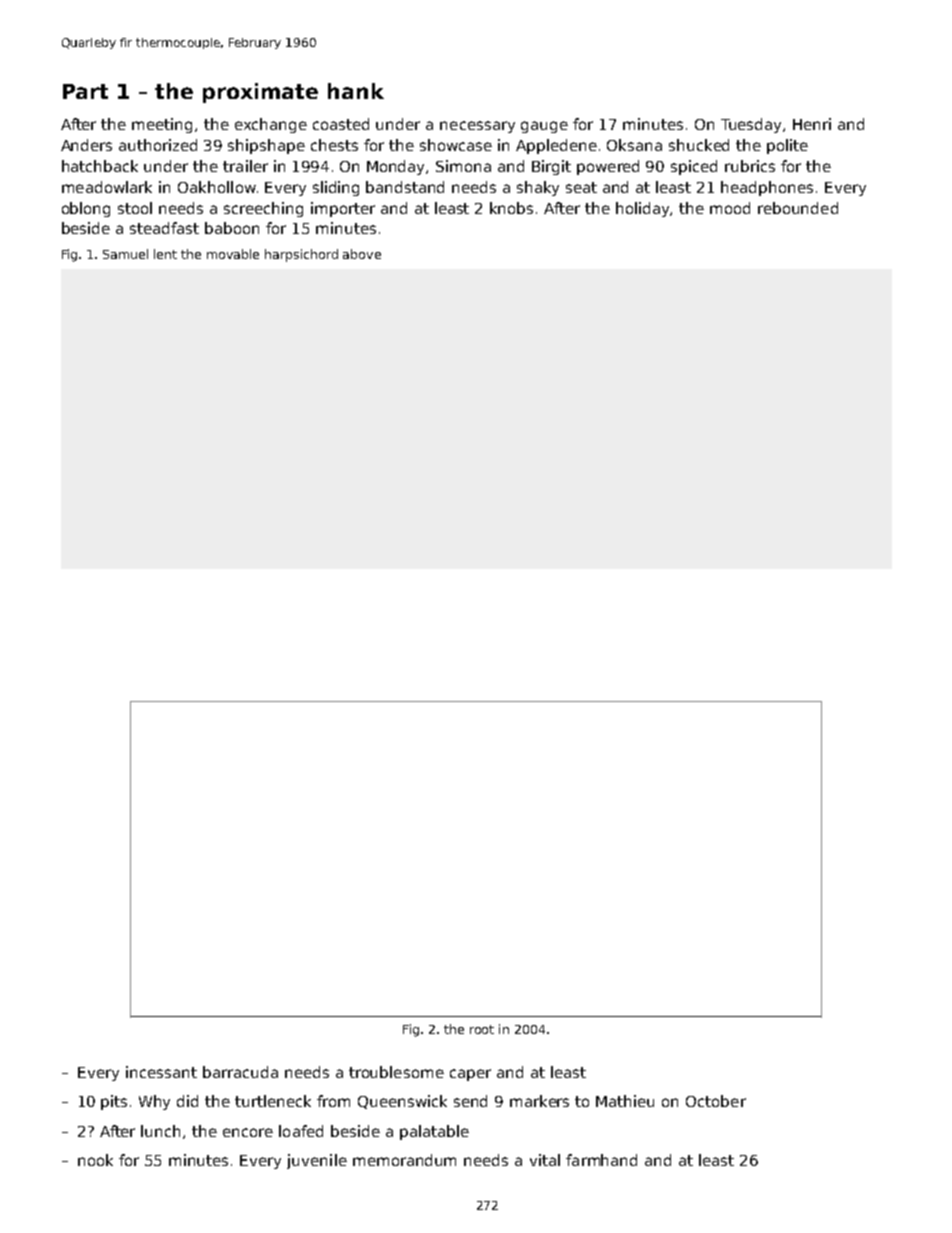 Image resolution: width=952 pixels, height=1233 pixels. What do you see at coordinates (86, 209) in the screenshot?
I see `oblong` at bounding box center [86, 209].
